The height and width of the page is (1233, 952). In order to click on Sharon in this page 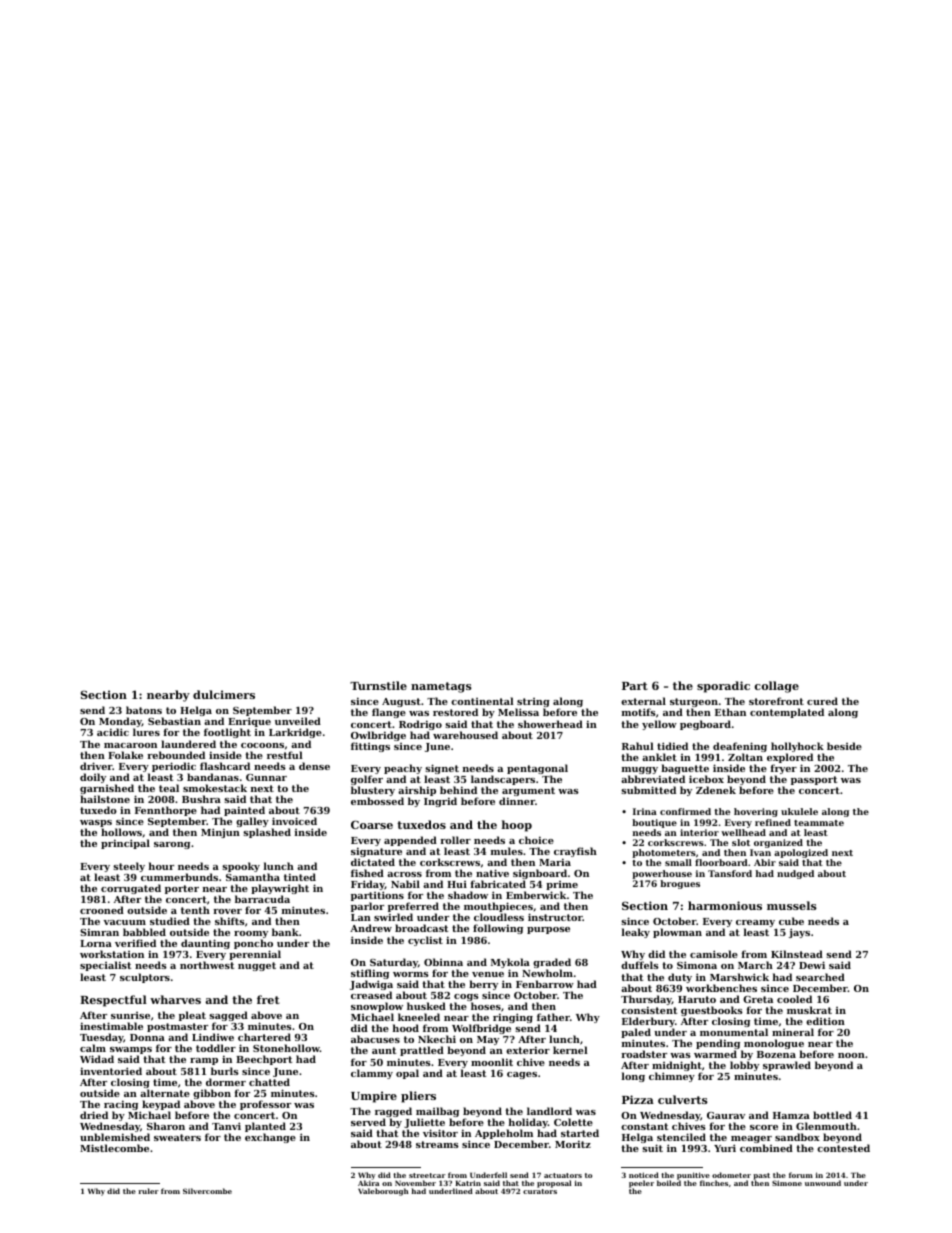, I will do `click(166, 1126)`.
